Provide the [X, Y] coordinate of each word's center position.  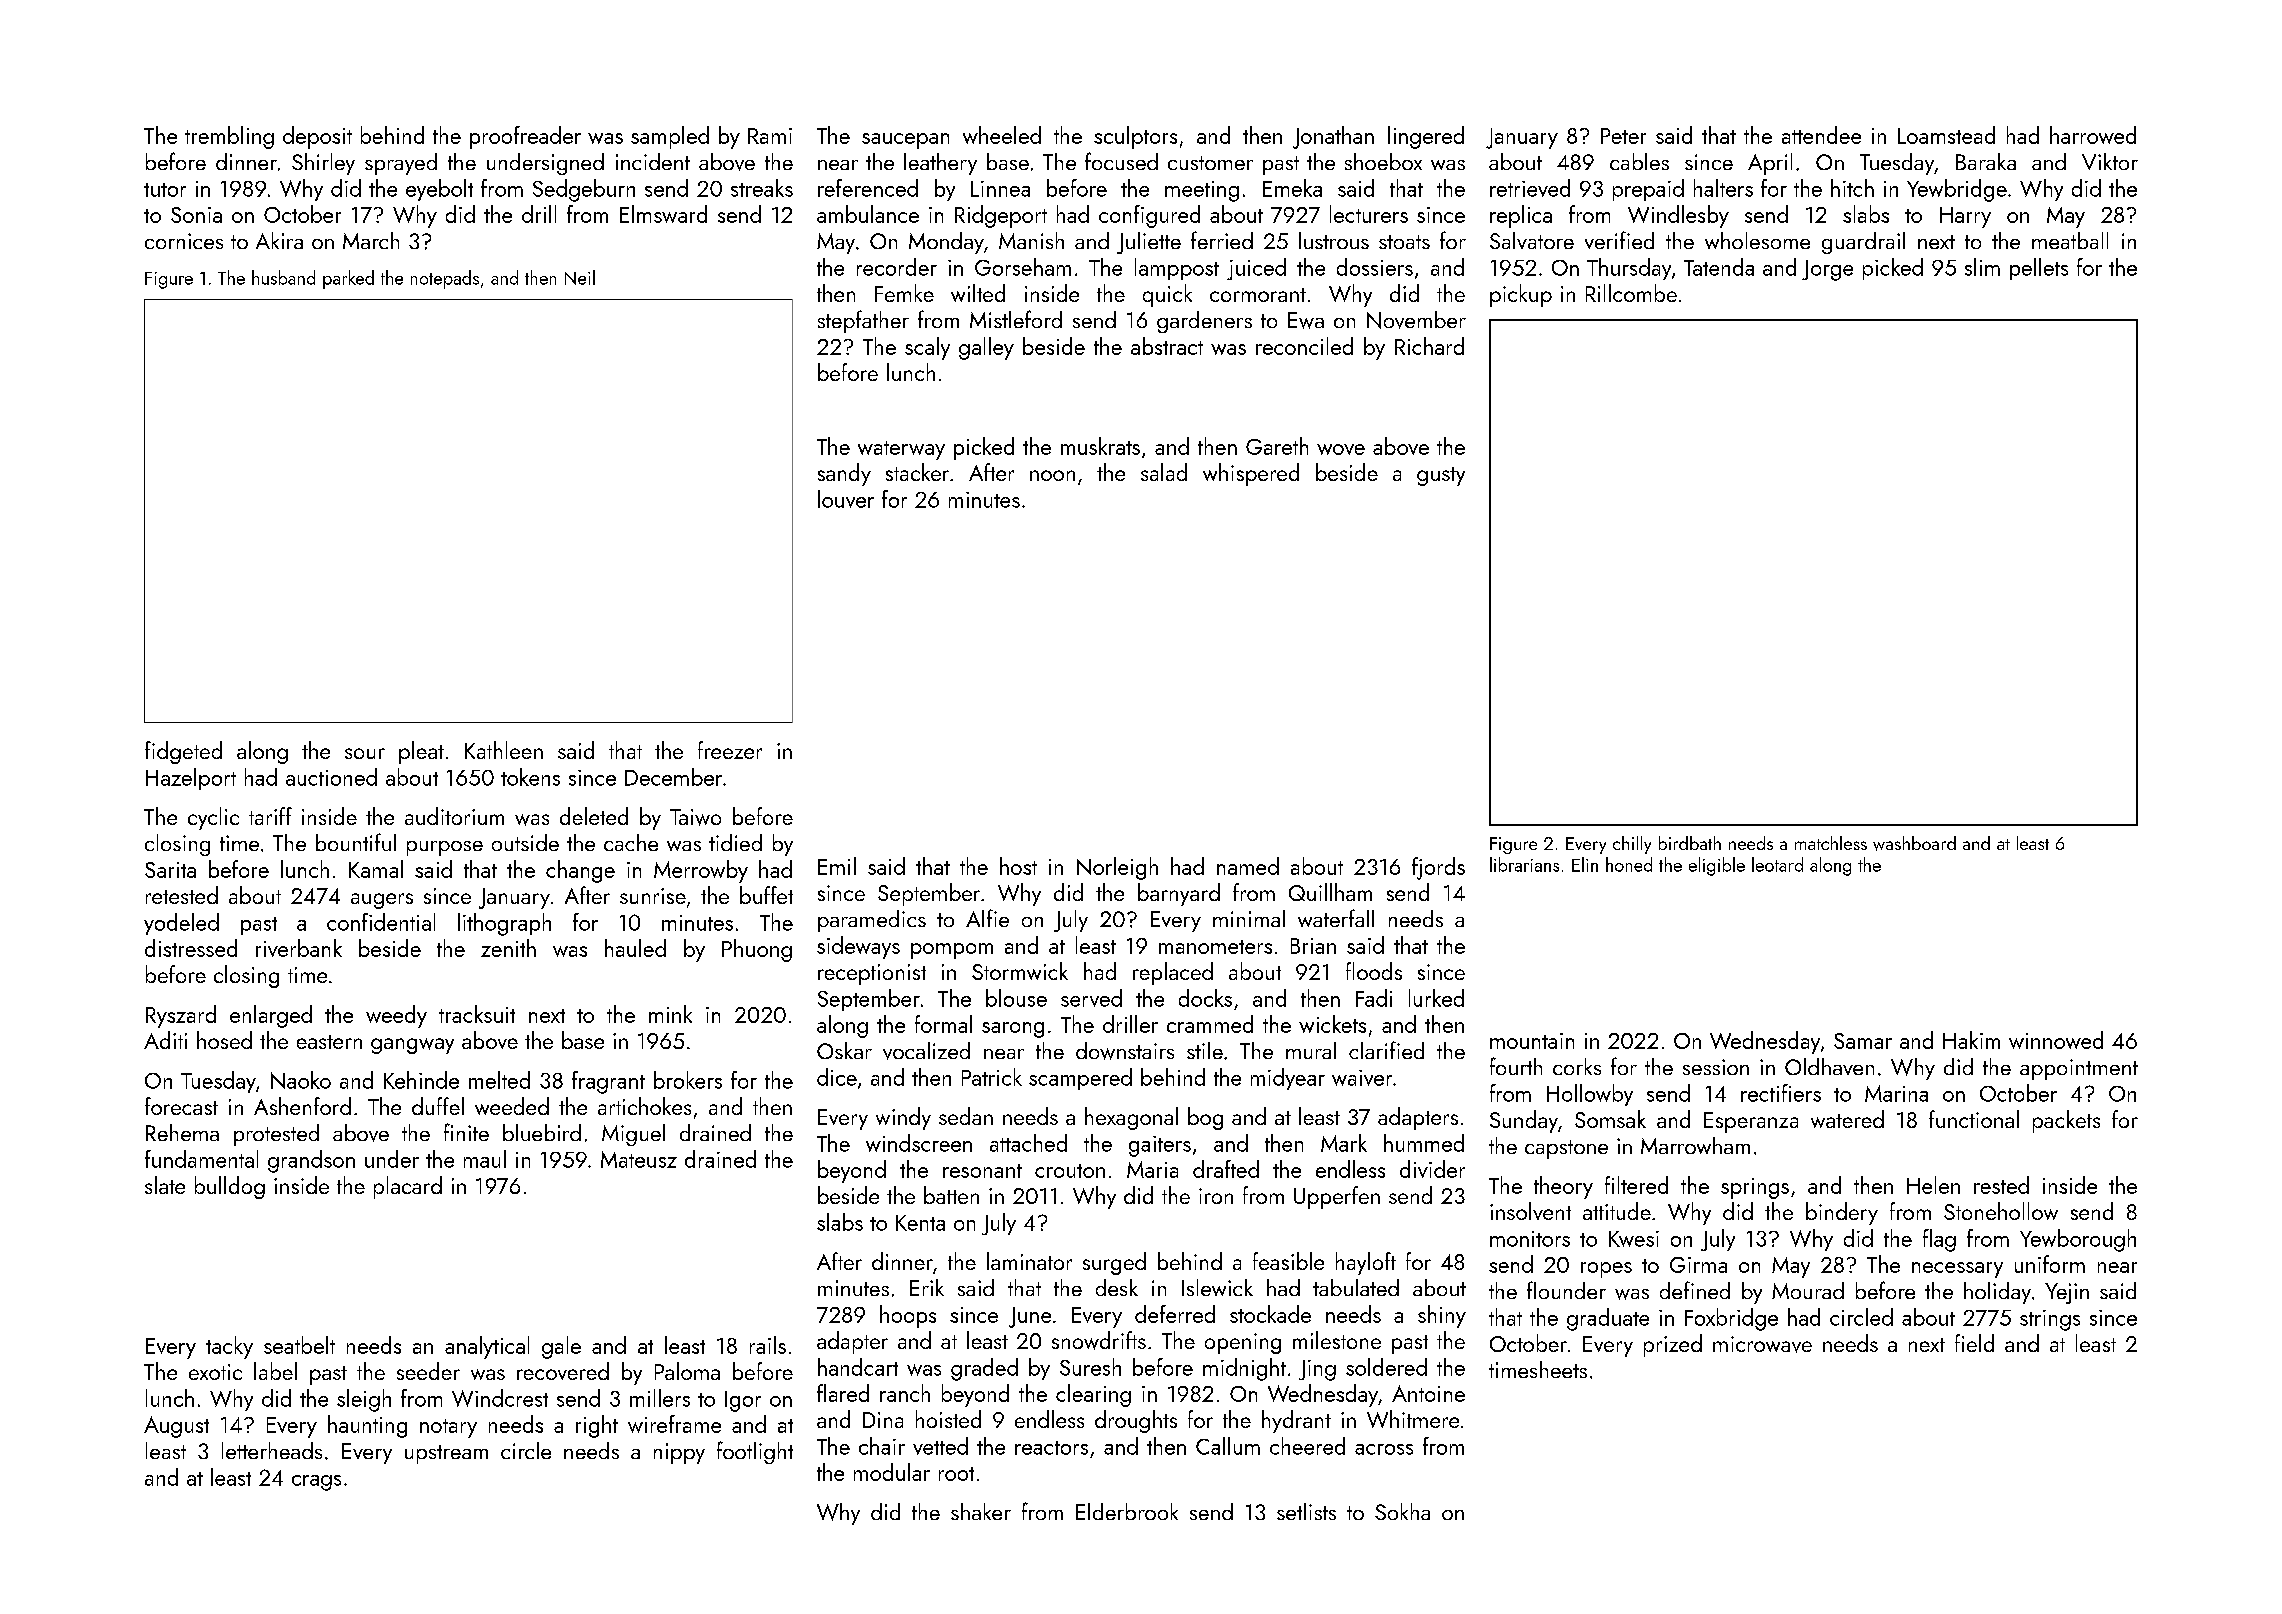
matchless [1831, 843]
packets [2066, 1121]
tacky [229, 1347]
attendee [1821, 135]
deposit [317, 137]
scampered [1080, 1079]
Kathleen [504, 750]
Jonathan [1333, 137]
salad [1164, 472]
